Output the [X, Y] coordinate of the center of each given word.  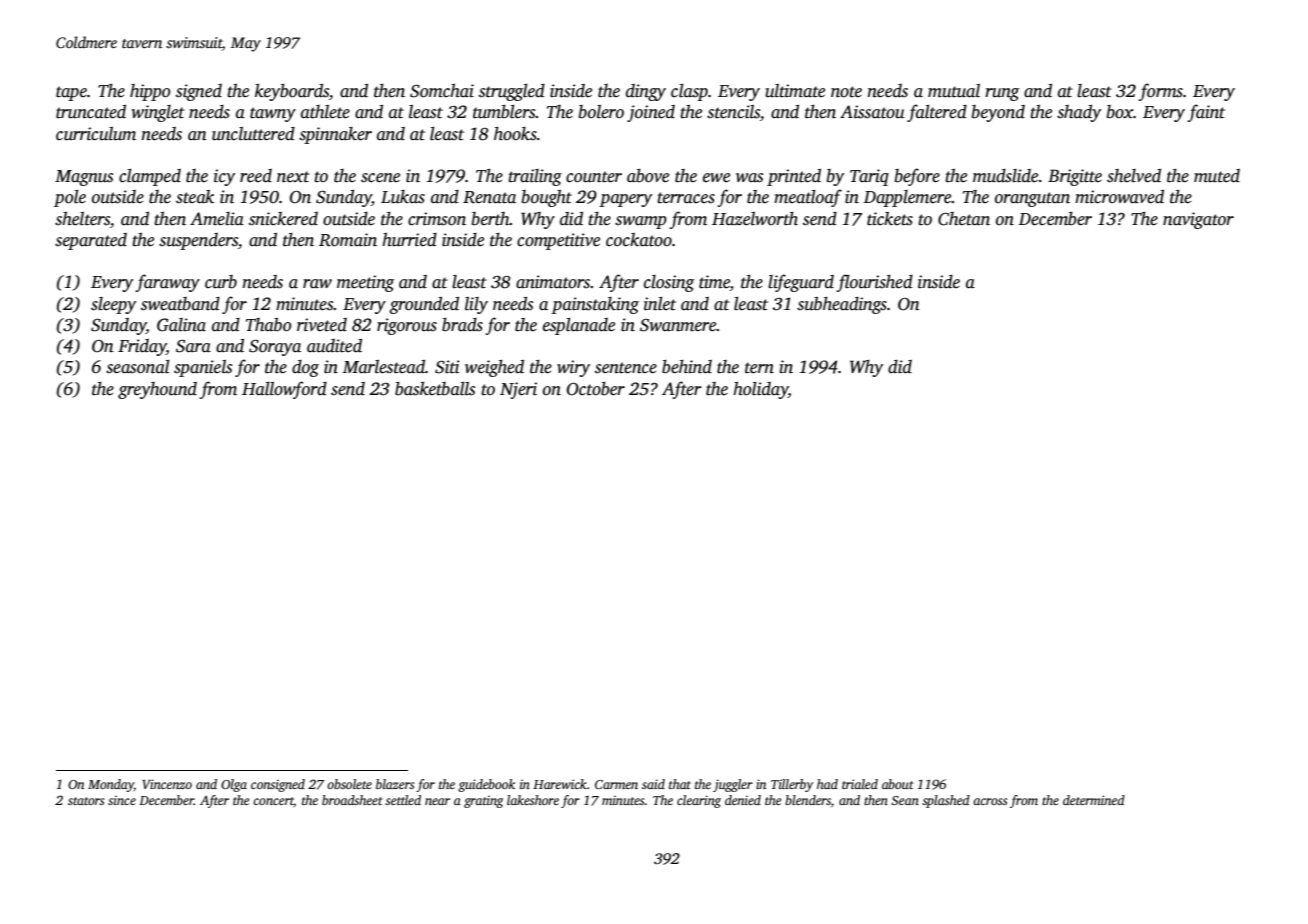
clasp [689, 92]
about [898, 784]
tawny [273, 114]
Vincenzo [167, 784]
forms [1160, 92]
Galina [181, 325]
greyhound [157, 390]
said [653, 784]
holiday [760, 390]
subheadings [842, 305]
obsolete [349, 784]
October [596, 389]
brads [462, 325]
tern [759, 368]
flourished [874, 283]
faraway [167, 283]
